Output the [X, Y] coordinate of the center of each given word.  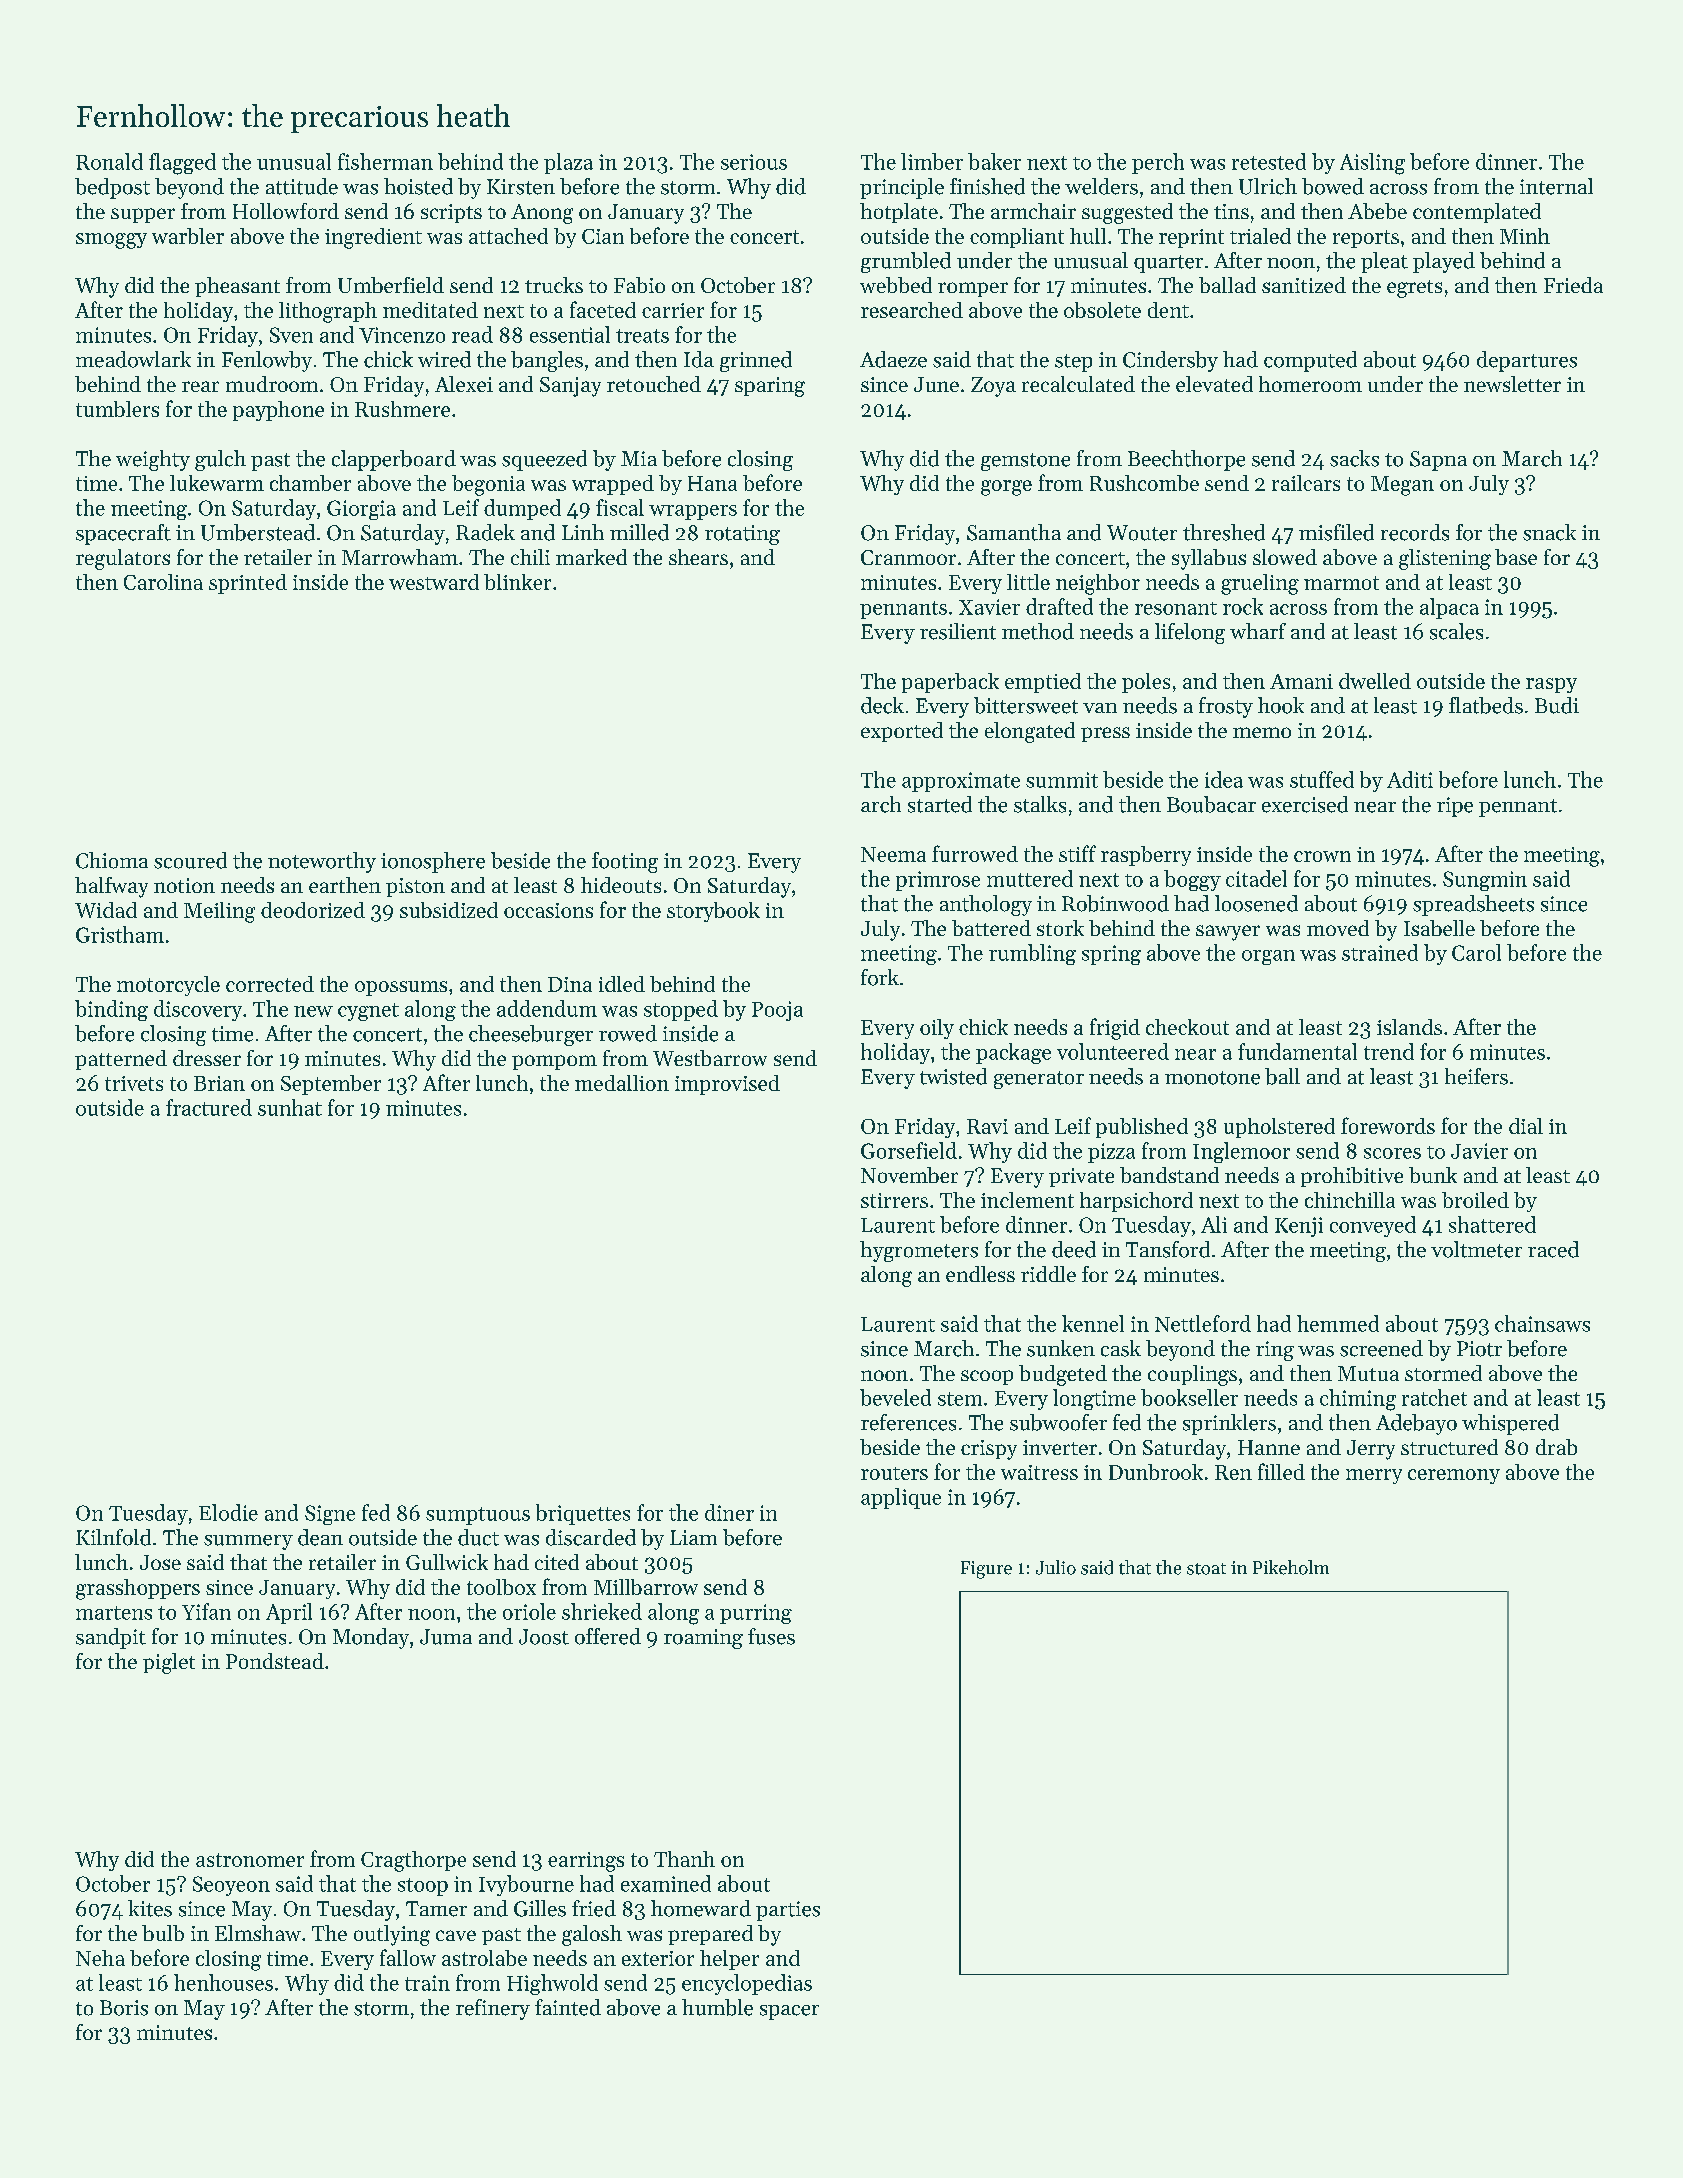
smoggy [111, 241]
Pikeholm [1291, 1567]
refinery [493, 2009]
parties [788, 1911]
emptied [1043, 683]
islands [1409, 1027]
